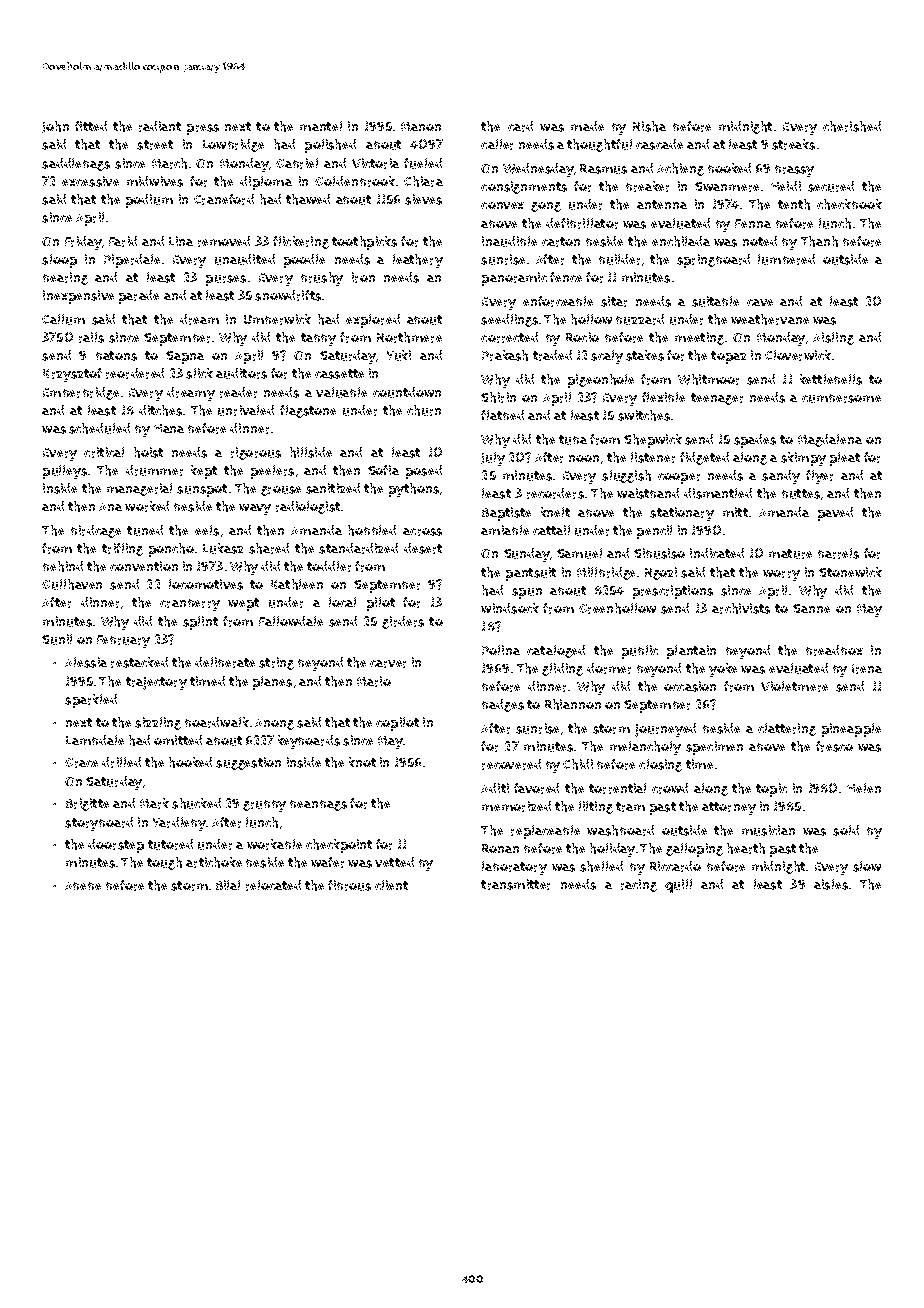 This screenshot has width=924, height=1308. What do you see at coordinates (741, 608) in the screenshot?
I see `archivists` at bounding box center [741, 608].
